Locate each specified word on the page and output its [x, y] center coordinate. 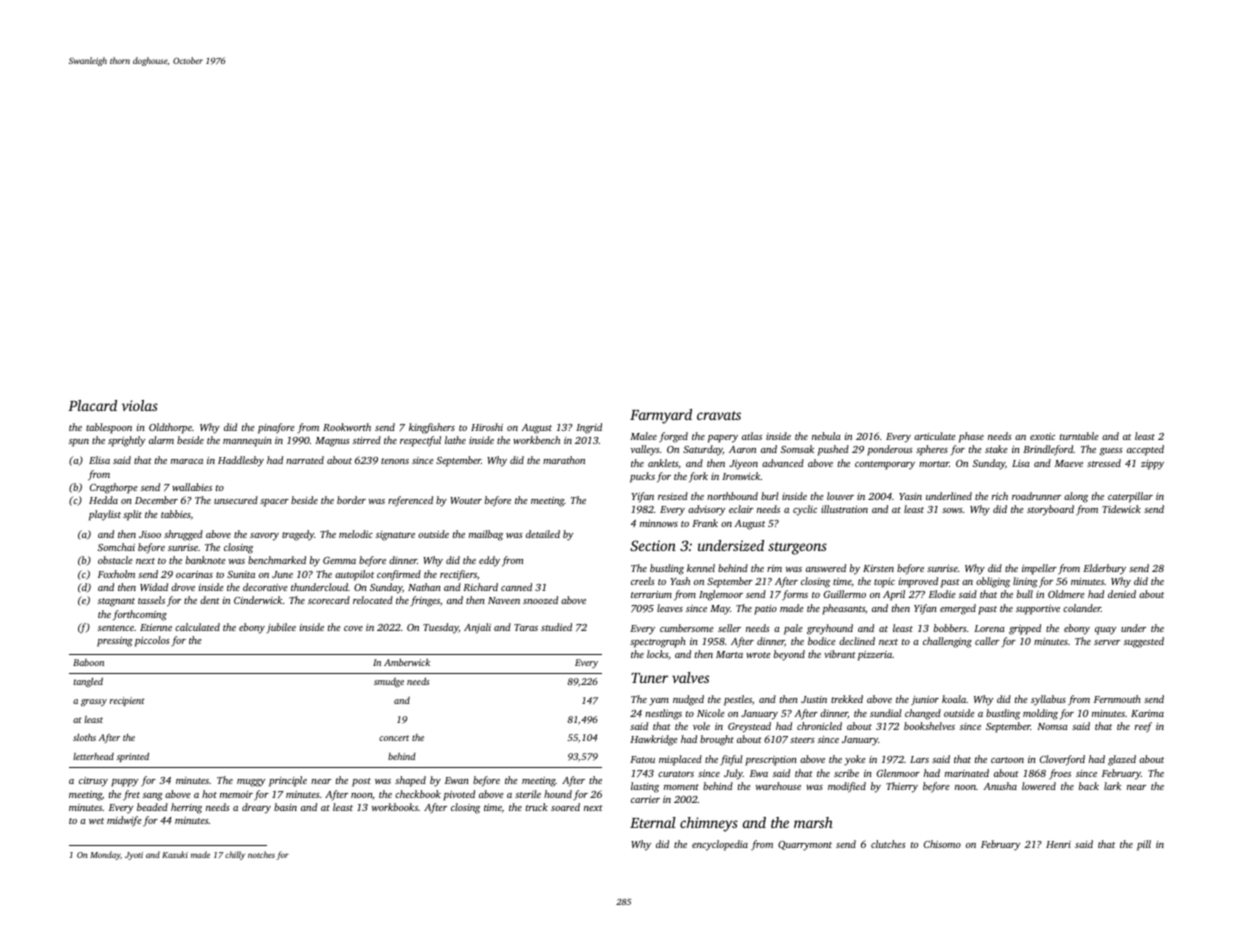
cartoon [1007, 760]
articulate [934, 436]
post [361, 782]
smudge [389, 682]
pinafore [276, 428]
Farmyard [661, 416]
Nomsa [1052, 726]
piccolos [152, 641]
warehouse [778, 786]
